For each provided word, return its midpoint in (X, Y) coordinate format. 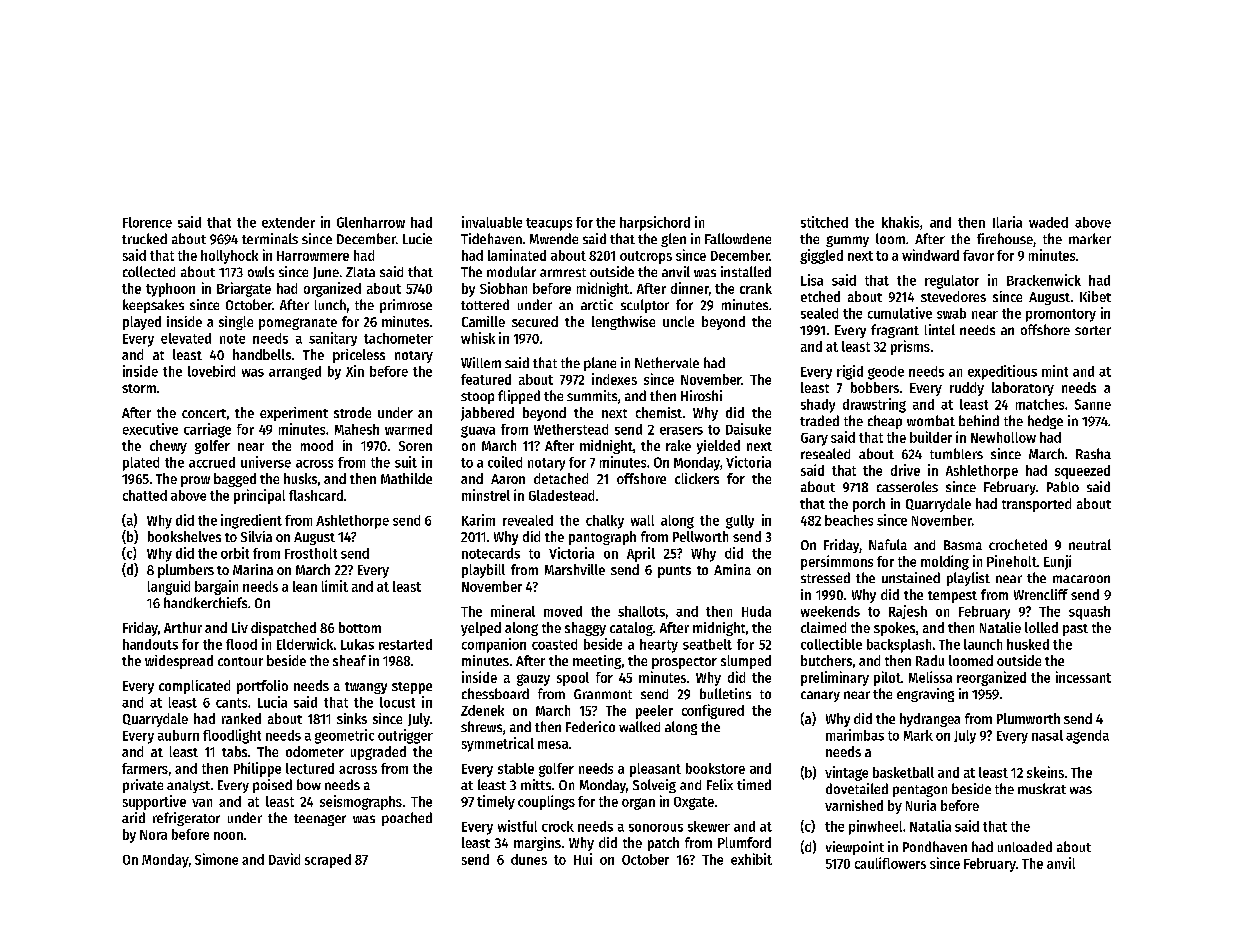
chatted (145, 495)
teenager (320, 820)
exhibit (751, 859)
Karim (478, 520)
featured (486, 379)
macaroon (1081, 579)
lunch (330, 304)
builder (931, 437)
